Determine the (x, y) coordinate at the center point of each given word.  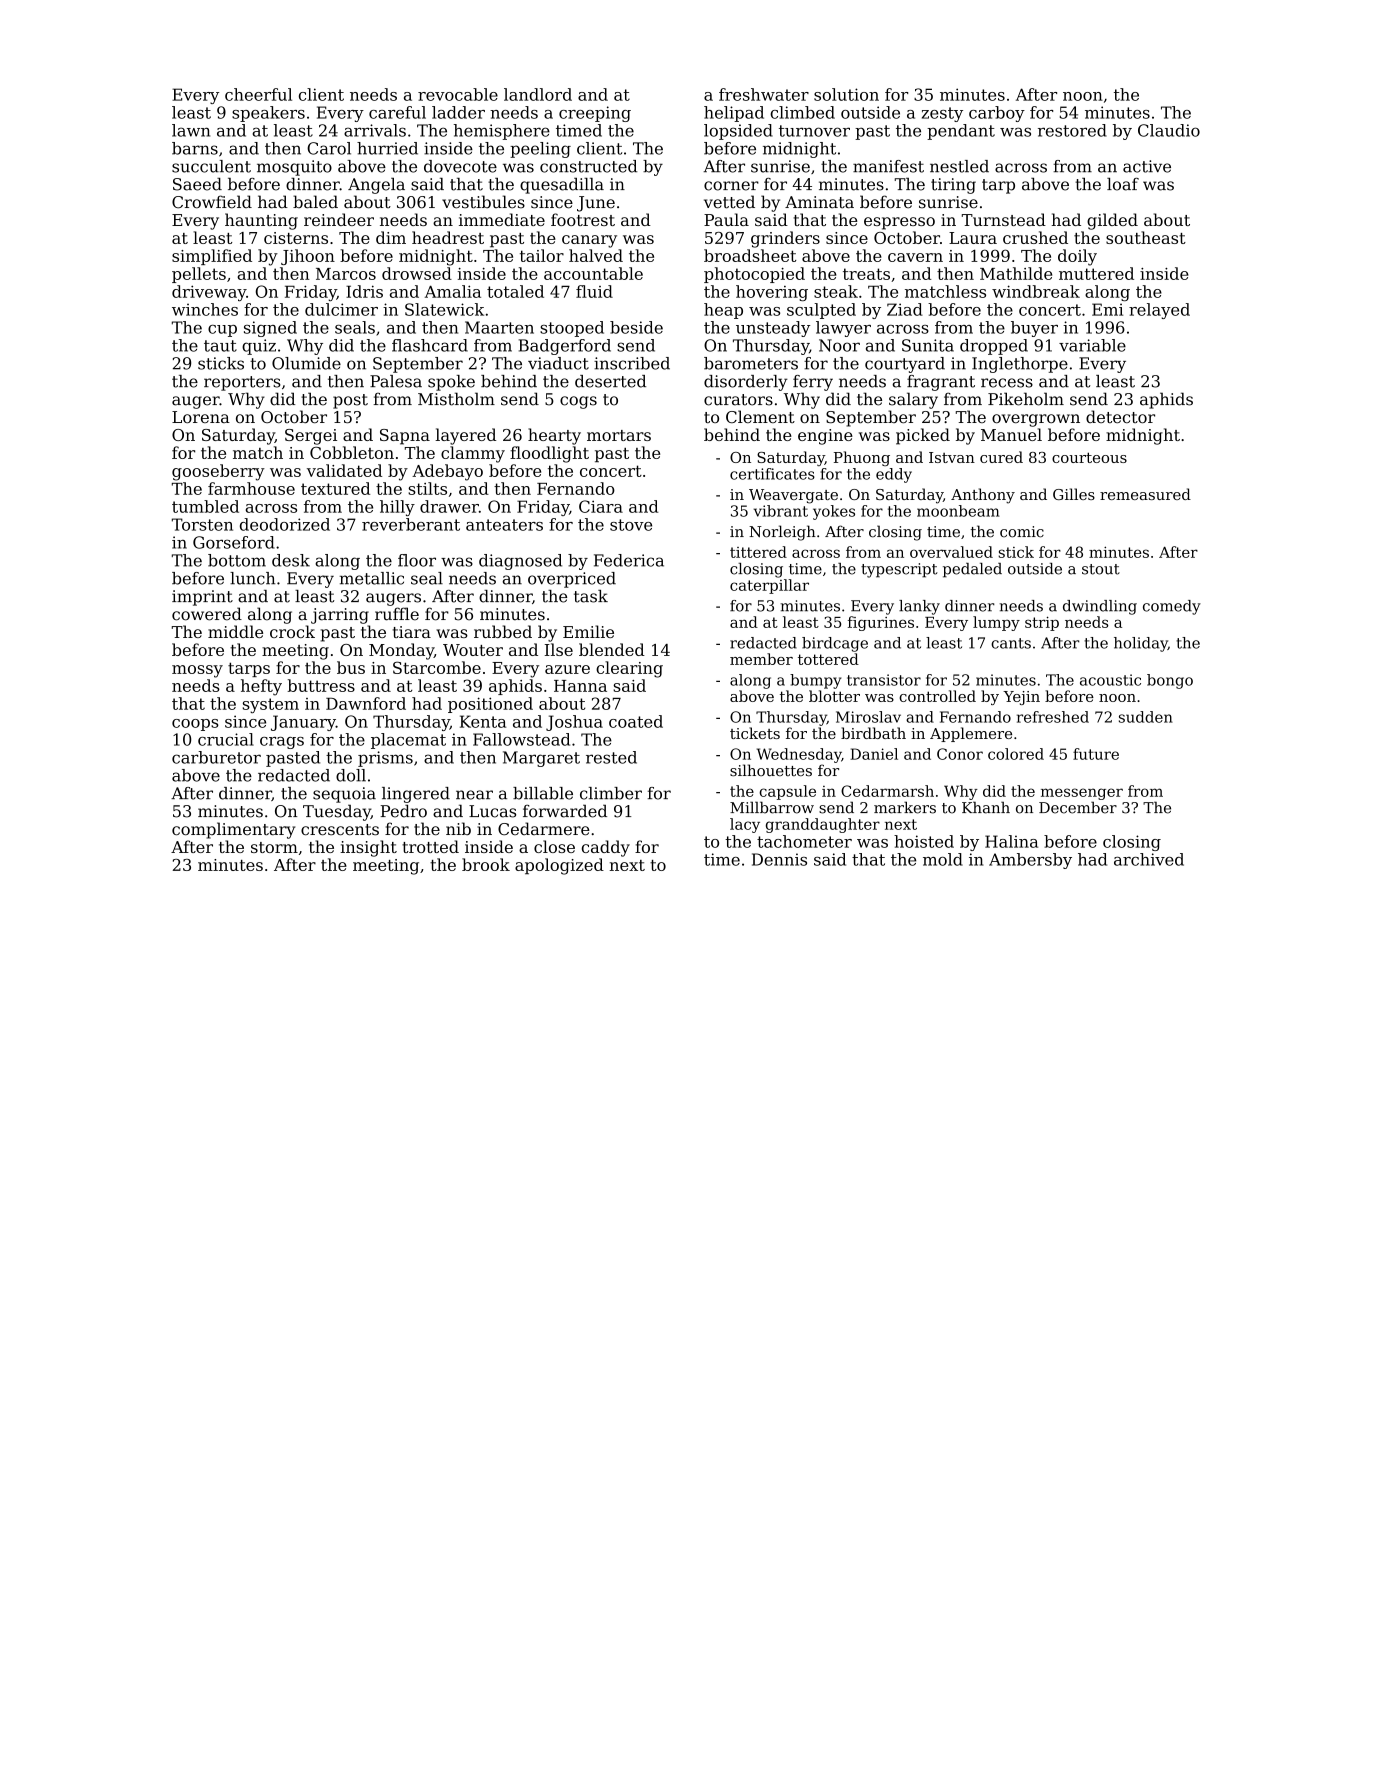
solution (846, 94)
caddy (606, 848)
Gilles (1074, 494)
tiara (412, 632)
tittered (758, 552)
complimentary (233, 830)
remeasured (1145, 494)
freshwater (764, 94)
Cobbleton (352, 452)
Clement (760, 416)
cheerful (258, 94)
